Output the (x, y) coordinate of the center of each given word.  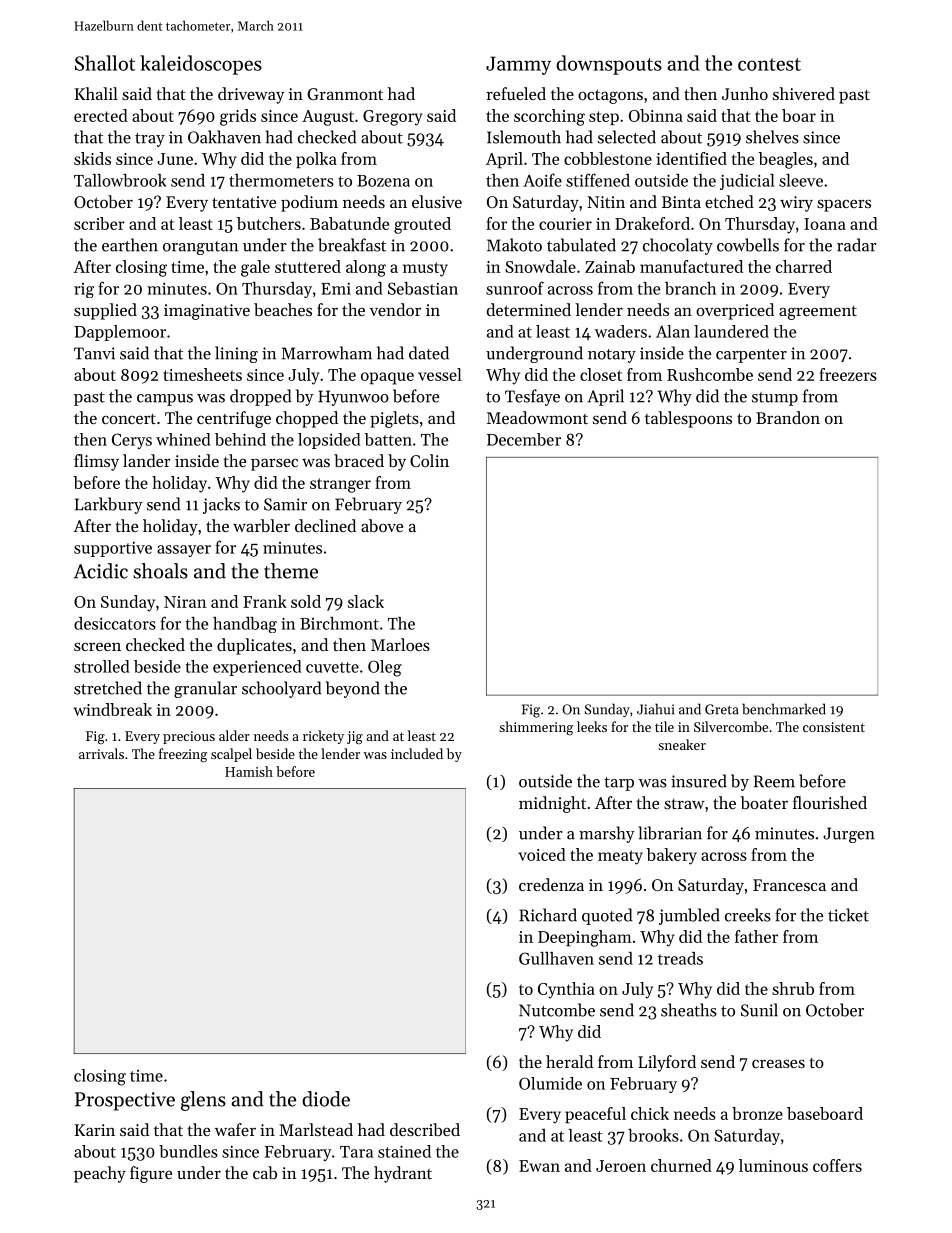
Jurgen (849, 835)
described (425, 1129)
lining (236, 354)
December (524, 439)
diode (326, 1099)
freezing (183, 755)
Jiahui (655, 709)
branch (690, 288)
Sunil (759, 1010)
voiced (542, 854)
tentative (244, 202)
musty (425, 269)
